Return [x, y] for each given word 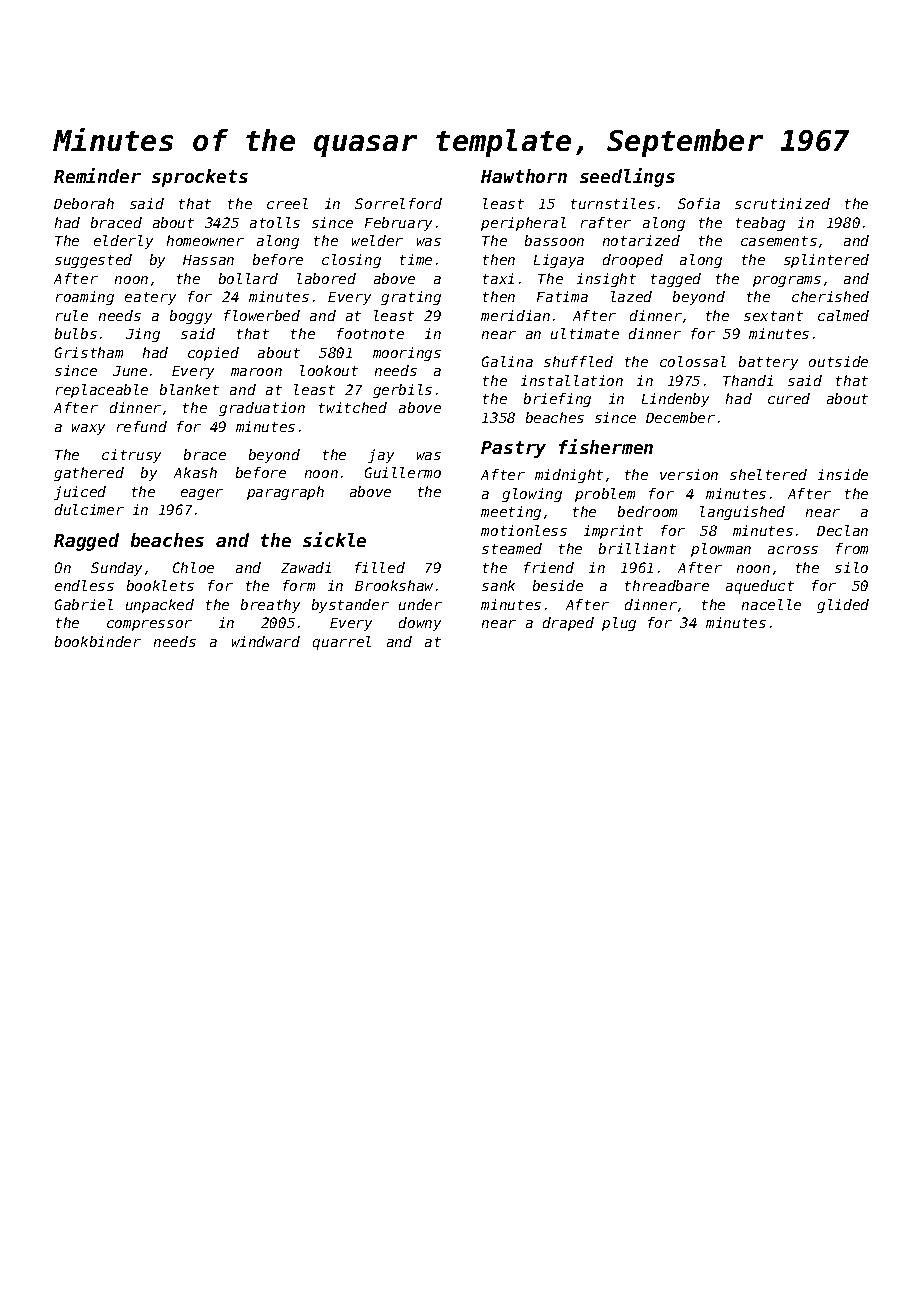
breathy [270, 606]
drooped [633, 261]
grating [411, 298]
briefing [557, 400]
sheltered [768, 474]
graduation [262, 409]
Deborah [84, 203]
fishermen [606, 446]
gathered [89, 474]
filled [380, 567]
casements [779, 241]
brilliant [637, 548]
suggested [93, 261]
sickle [334, 539]
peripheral [523, 224]
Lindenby [675, 400]
